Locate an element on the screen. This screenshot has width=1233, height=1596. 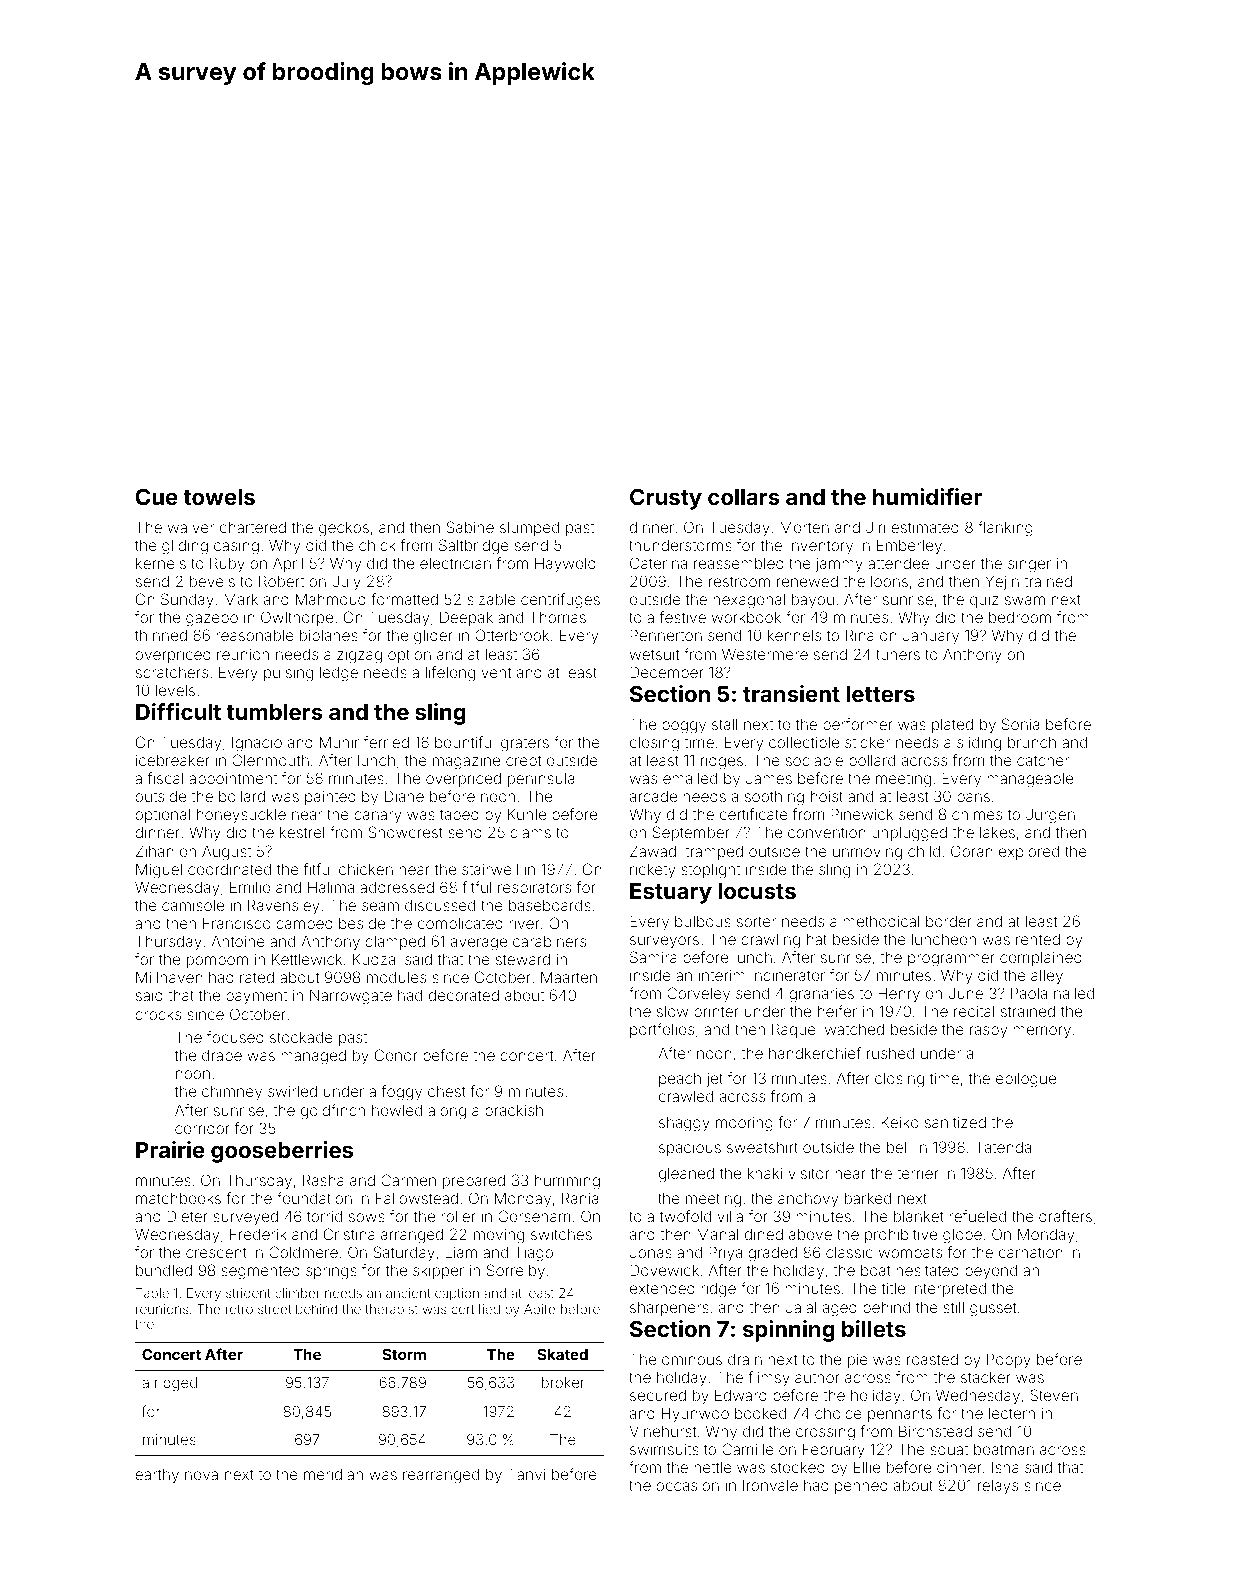
sliding is located at coordinates (979, 744).
